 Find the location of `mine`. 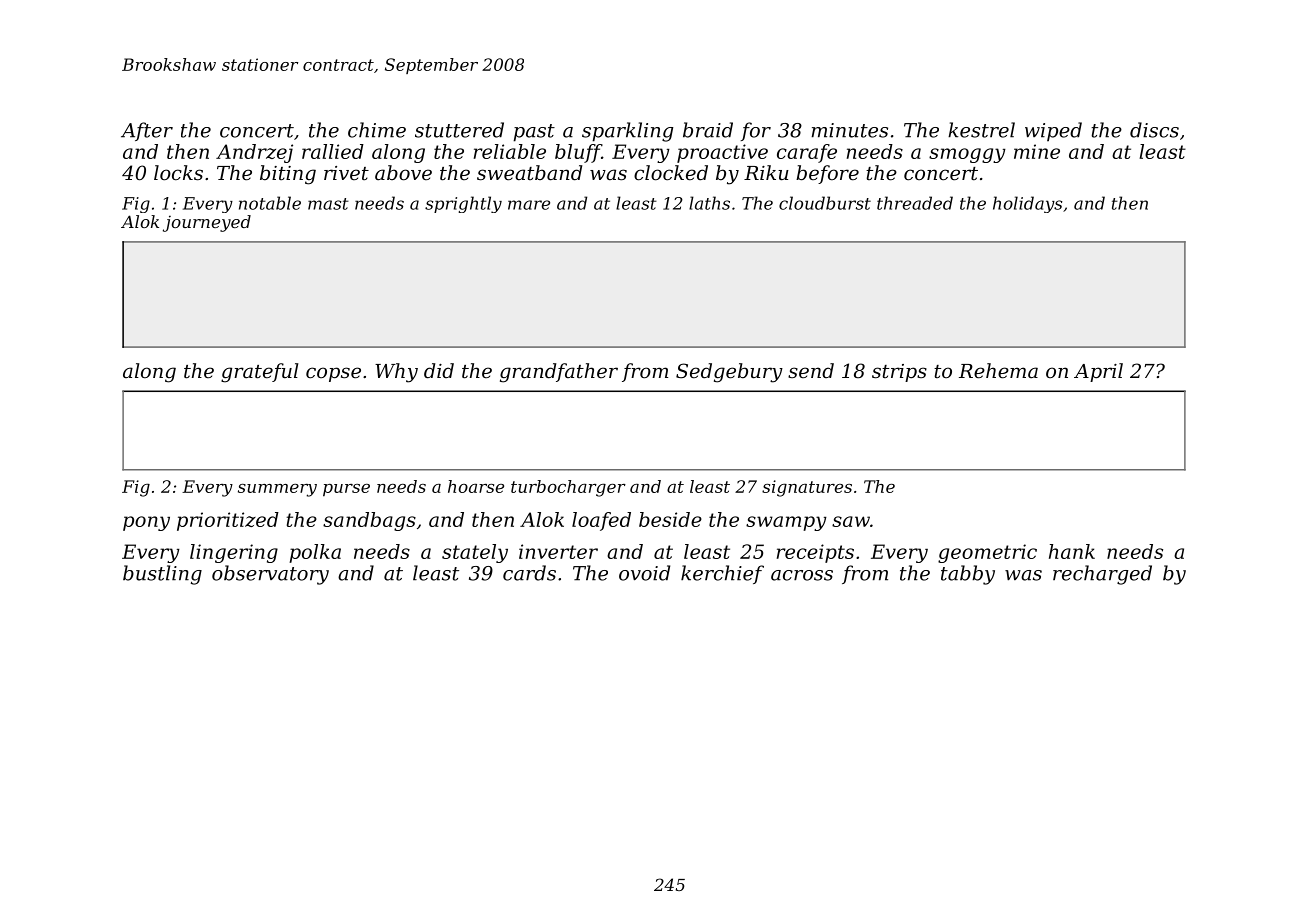

mine is located at coordinates (1037, 151).
